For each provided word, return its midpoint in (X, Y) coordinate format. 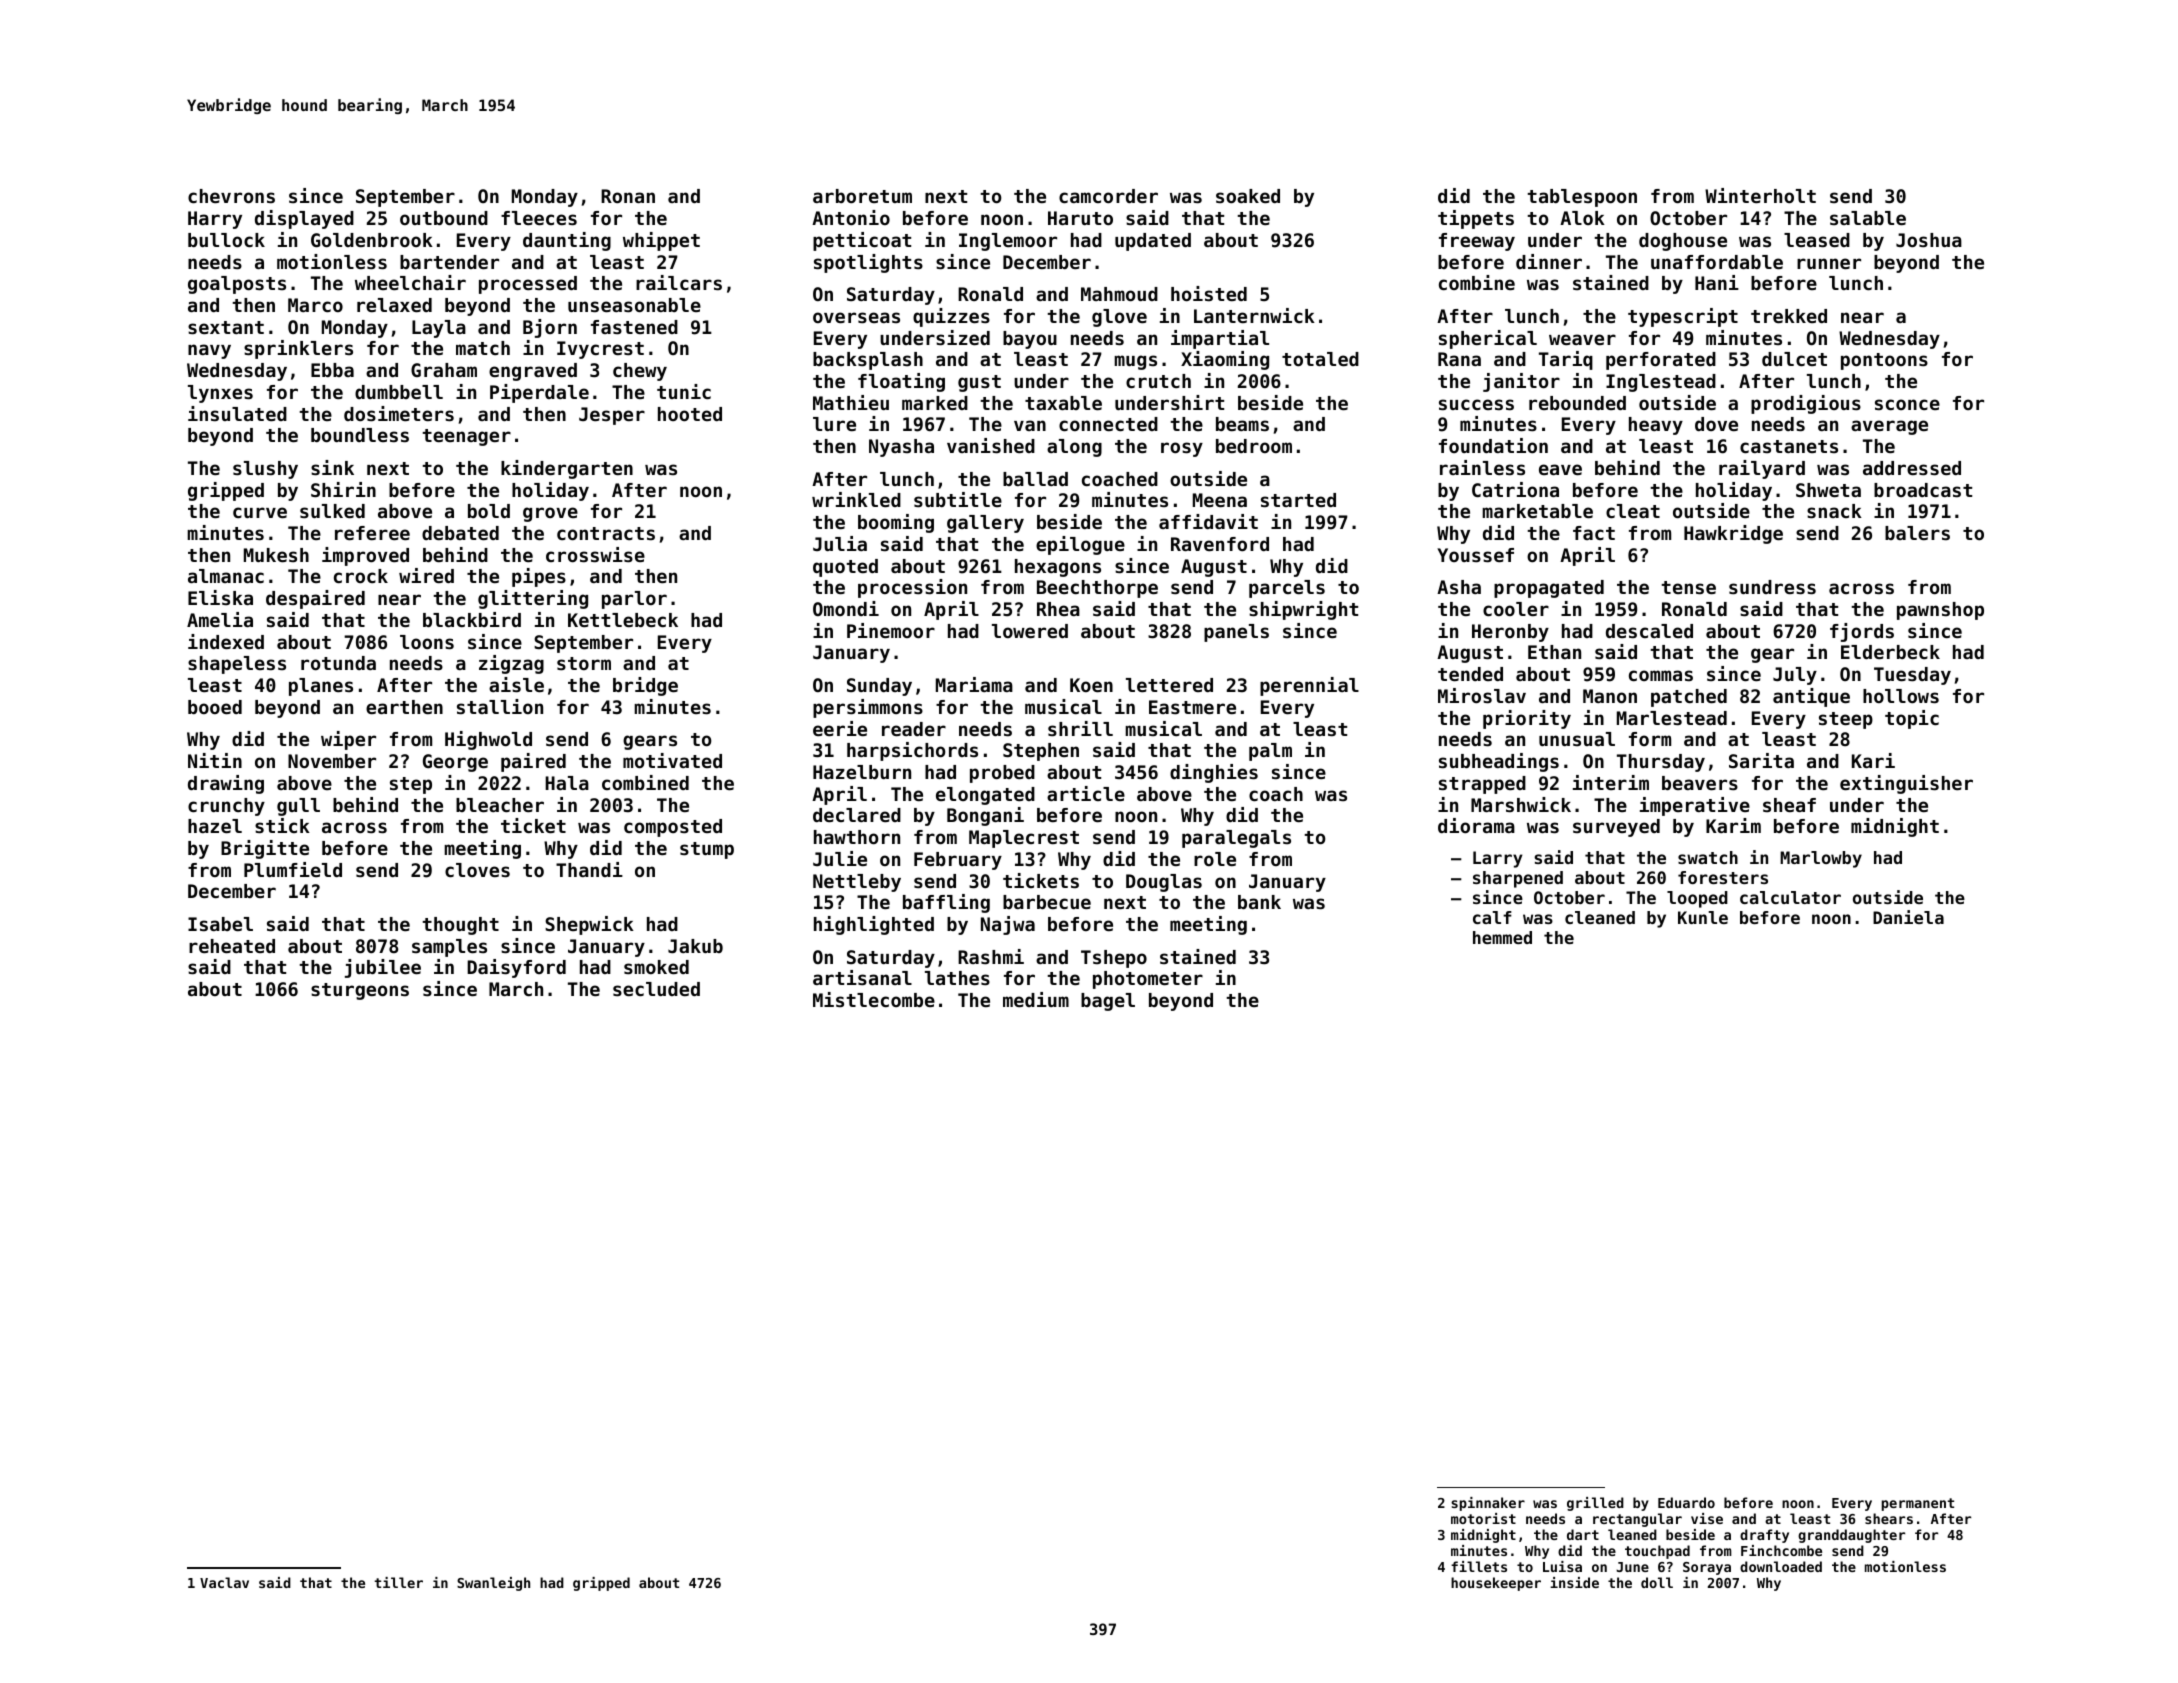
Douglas (1164, 883)
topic (1912, 719)
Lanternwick (1254, 315)
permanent (1918, 1504)
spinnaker (1488, 1504)
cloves (477, 870)
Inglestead (1661, 383)
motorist (1483, 1518)
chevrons (231, 196)
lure (834, 424)
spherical (1488, 339)
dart (1583, 1534)
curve (260, 512)
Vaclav (224, 1582)
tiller (399, 1582)
